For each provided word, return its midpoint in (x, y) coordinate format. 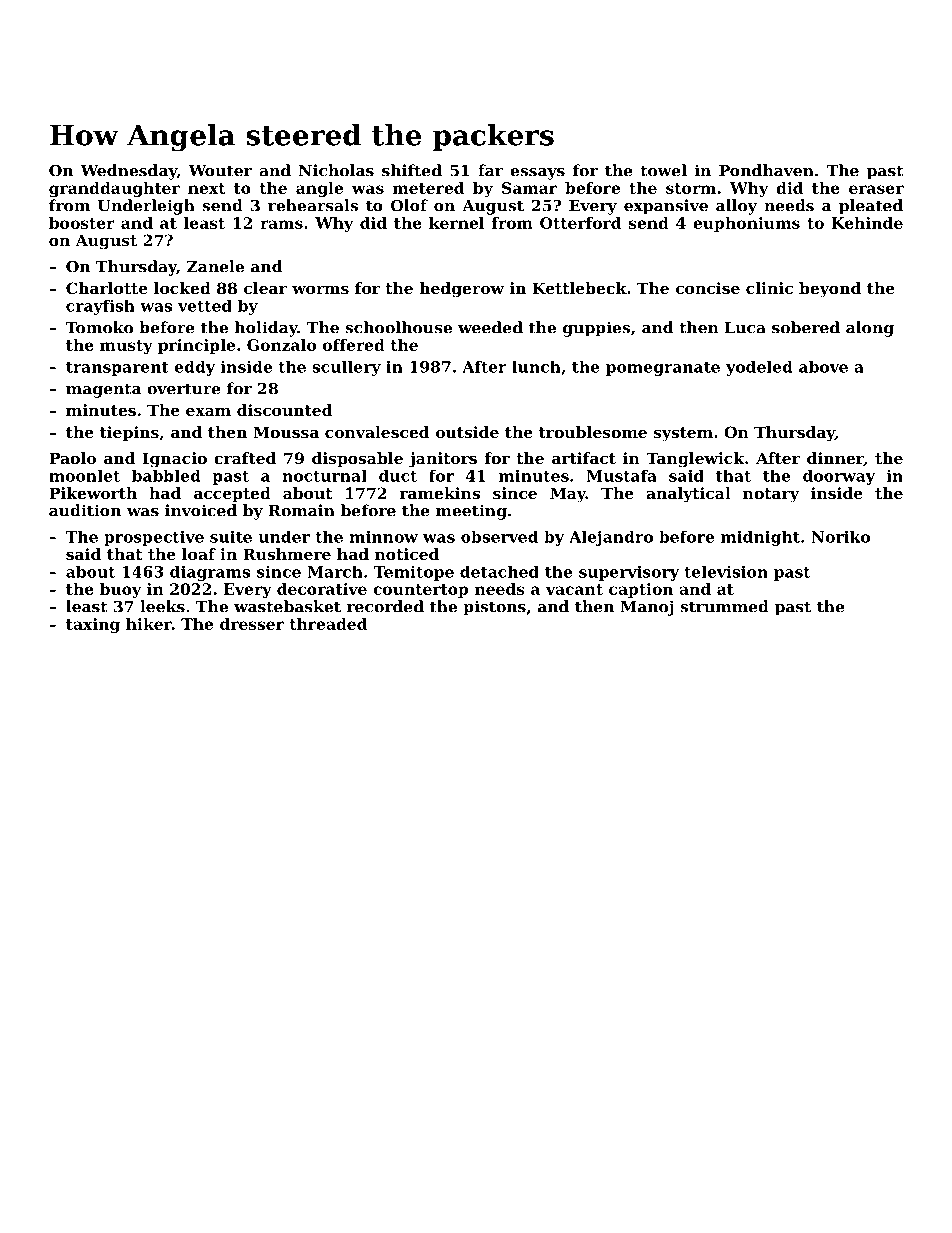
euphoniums (746, 224)
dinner (835, 459)
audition (85, 510)
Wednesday (128, 172)
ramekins (439, 493)
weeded (490, 327)
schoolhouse (398, 327)
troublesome (593, 432)
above (823, 367)
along (870, 329)
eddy (195, 368)
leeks (162, 606)
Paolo (72, 458)
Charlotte (107, 288)
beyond (830, 290)
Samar (529, 188)
